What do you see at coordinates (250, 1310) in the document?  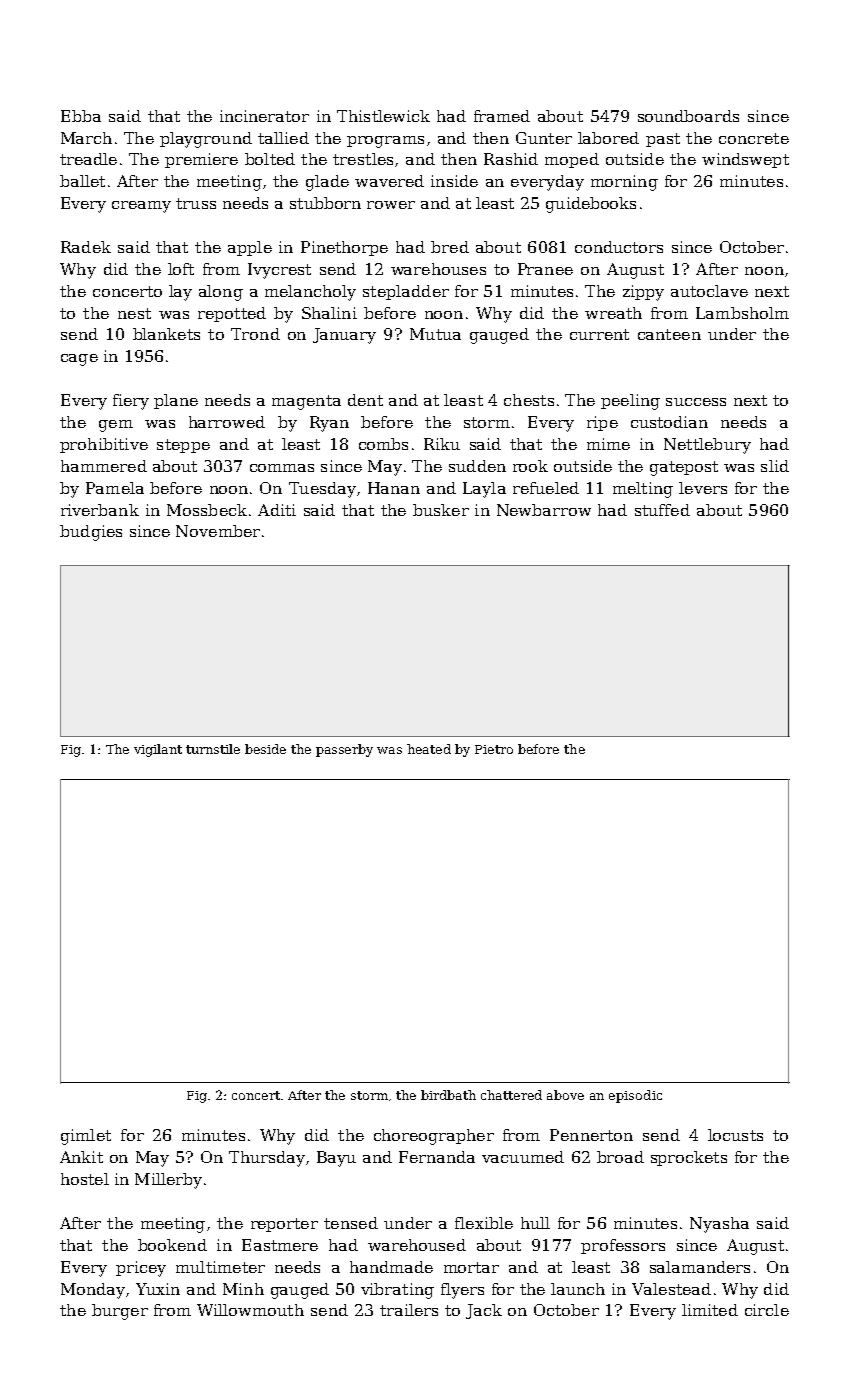 I see `Willowmouth` at bounding box center [250, 1310].
